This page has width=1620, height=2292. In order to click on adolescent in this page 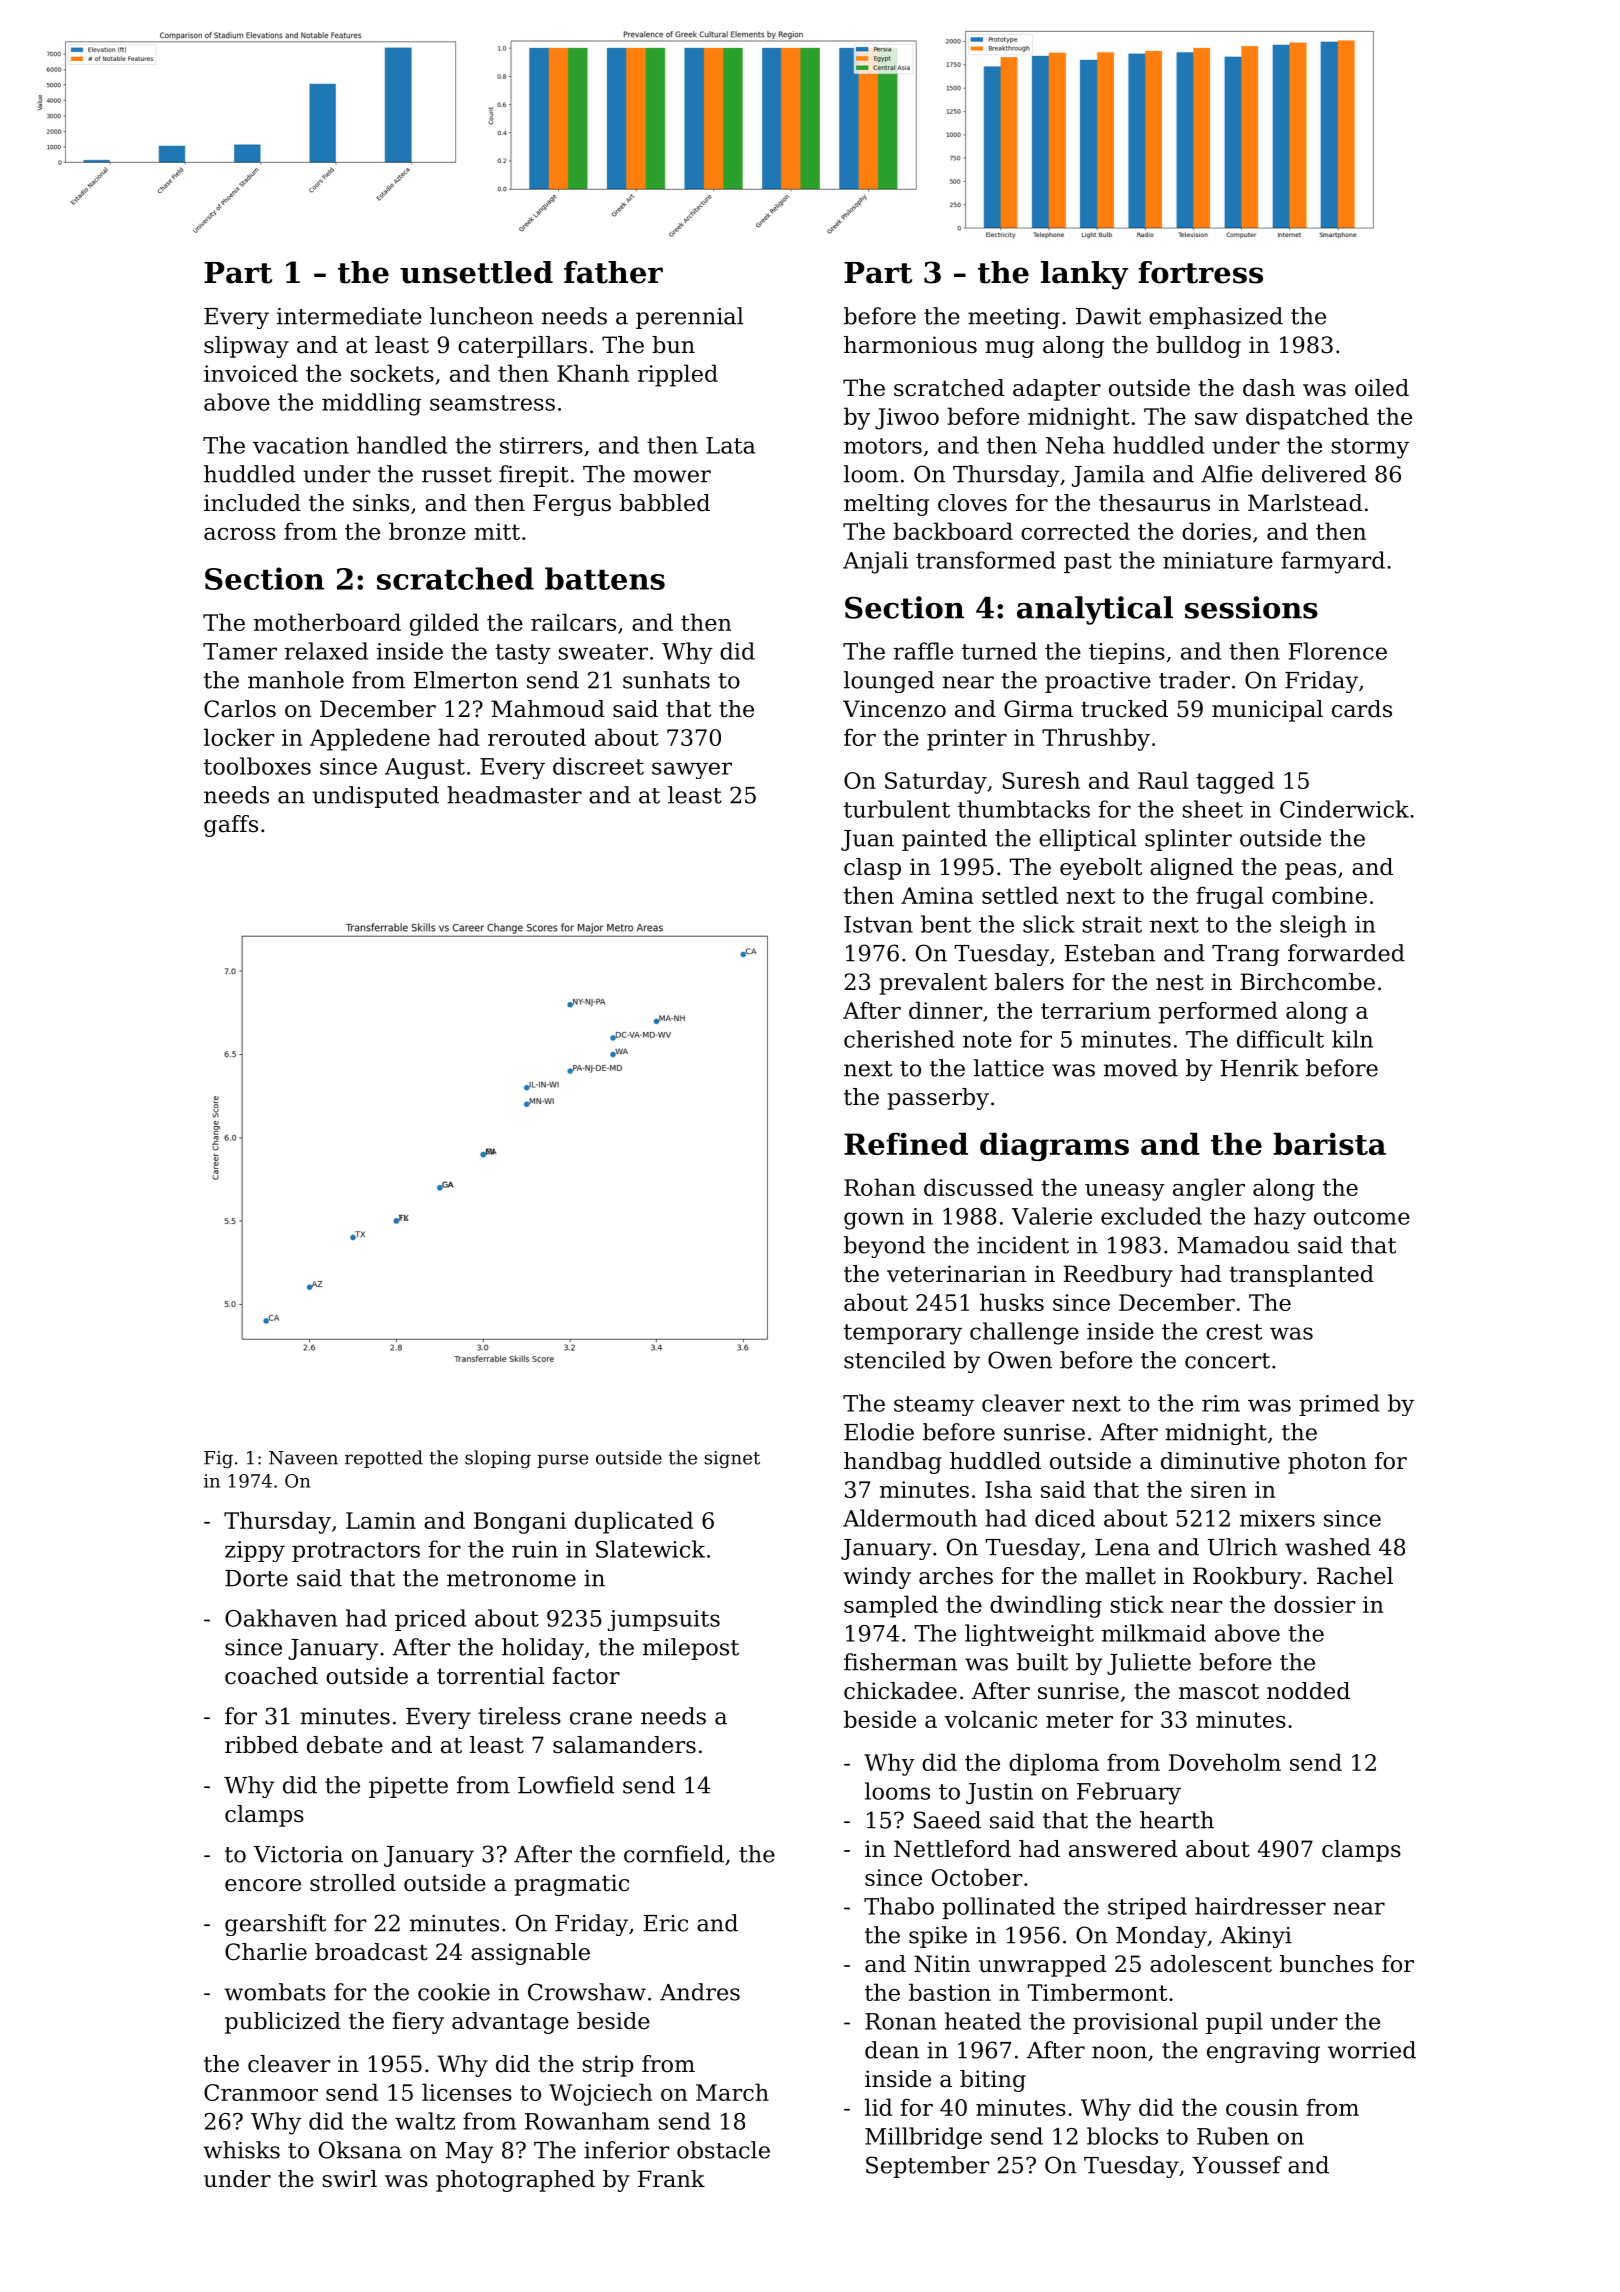, I will do `click(1211, 1964)`.
